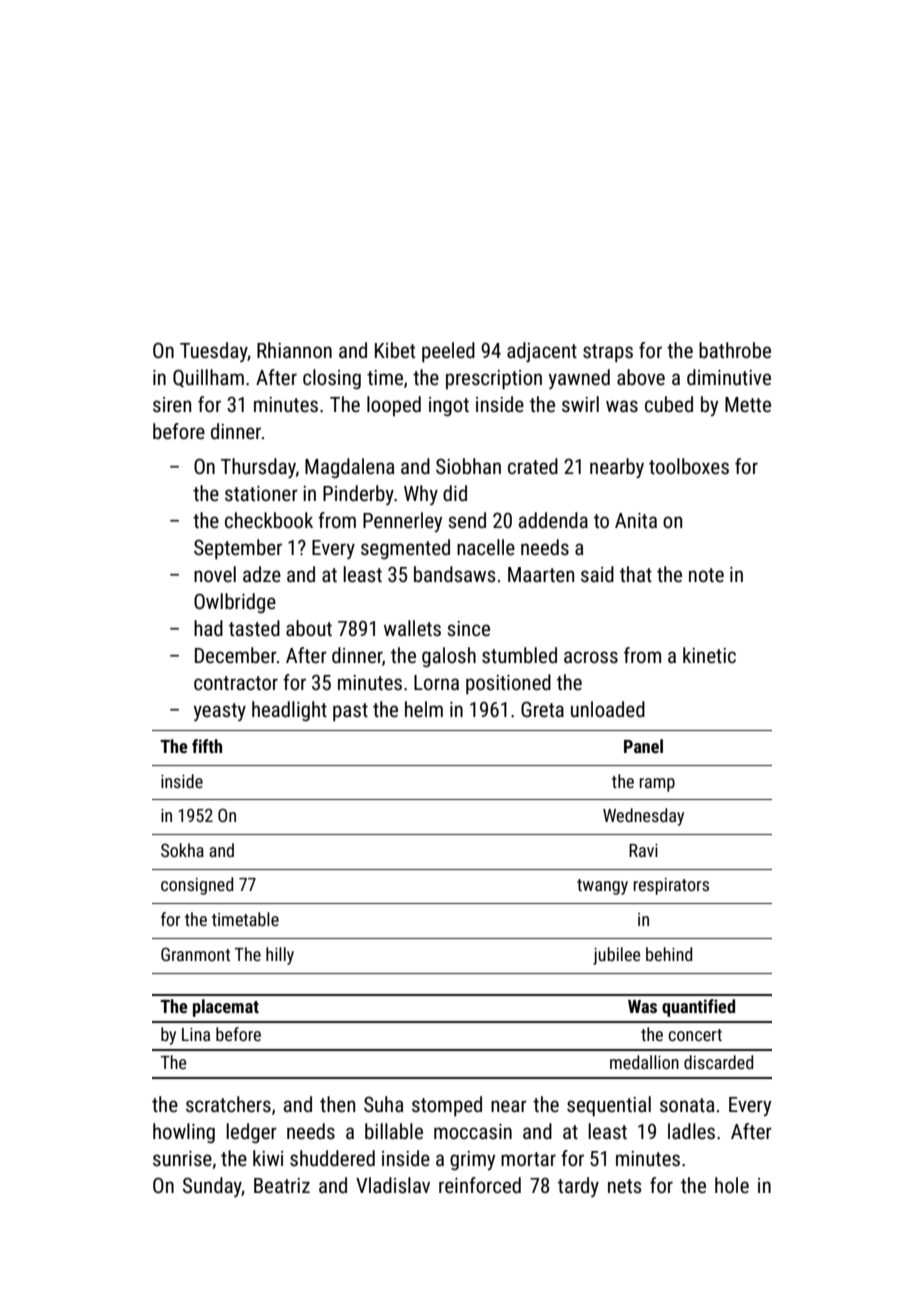 The width and height of the screenshot is (924, 1311). I want to click on respirators, so click(671, 886).
